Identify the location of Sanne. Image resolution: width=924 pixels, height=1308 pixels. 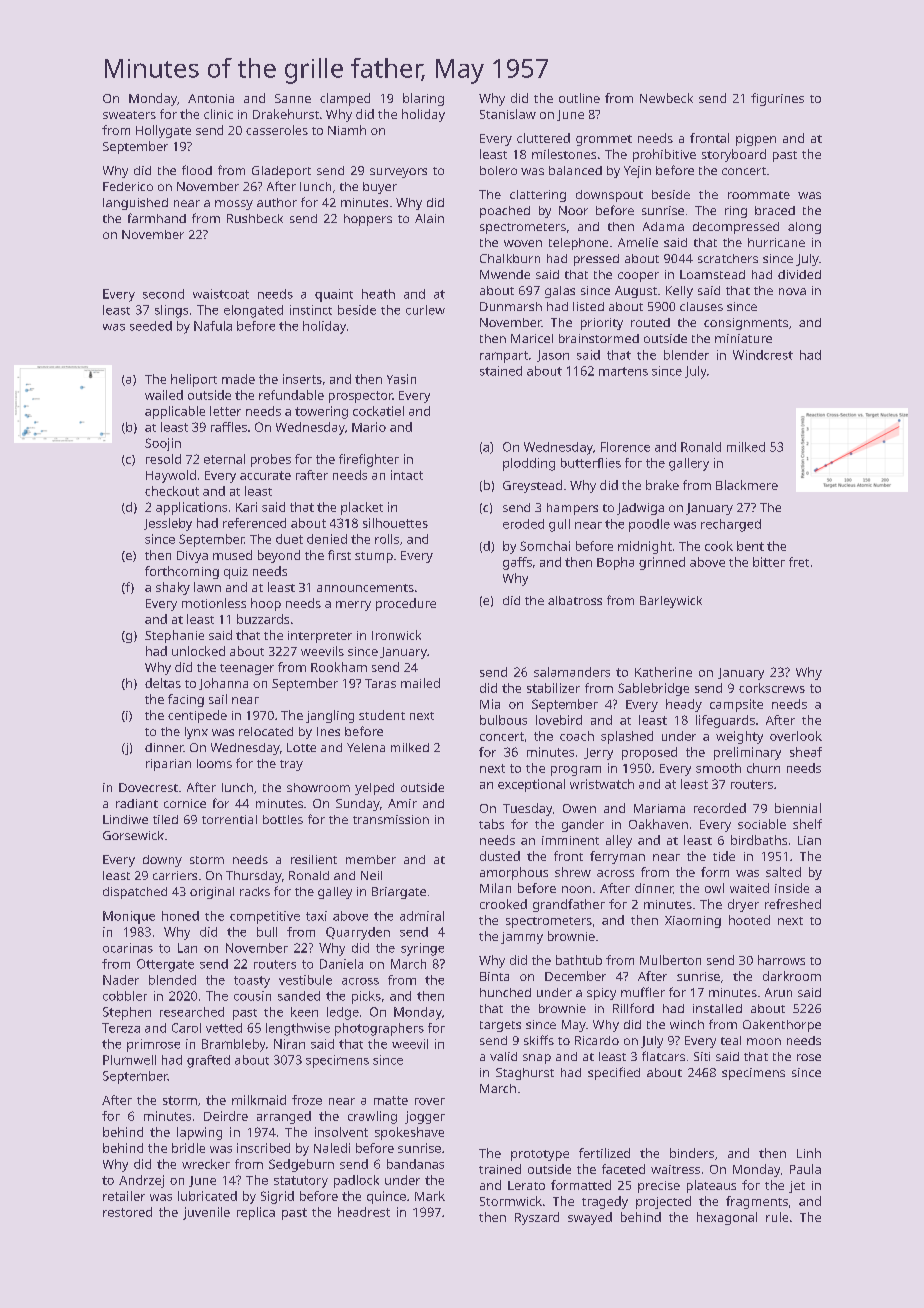
(293, 98).
